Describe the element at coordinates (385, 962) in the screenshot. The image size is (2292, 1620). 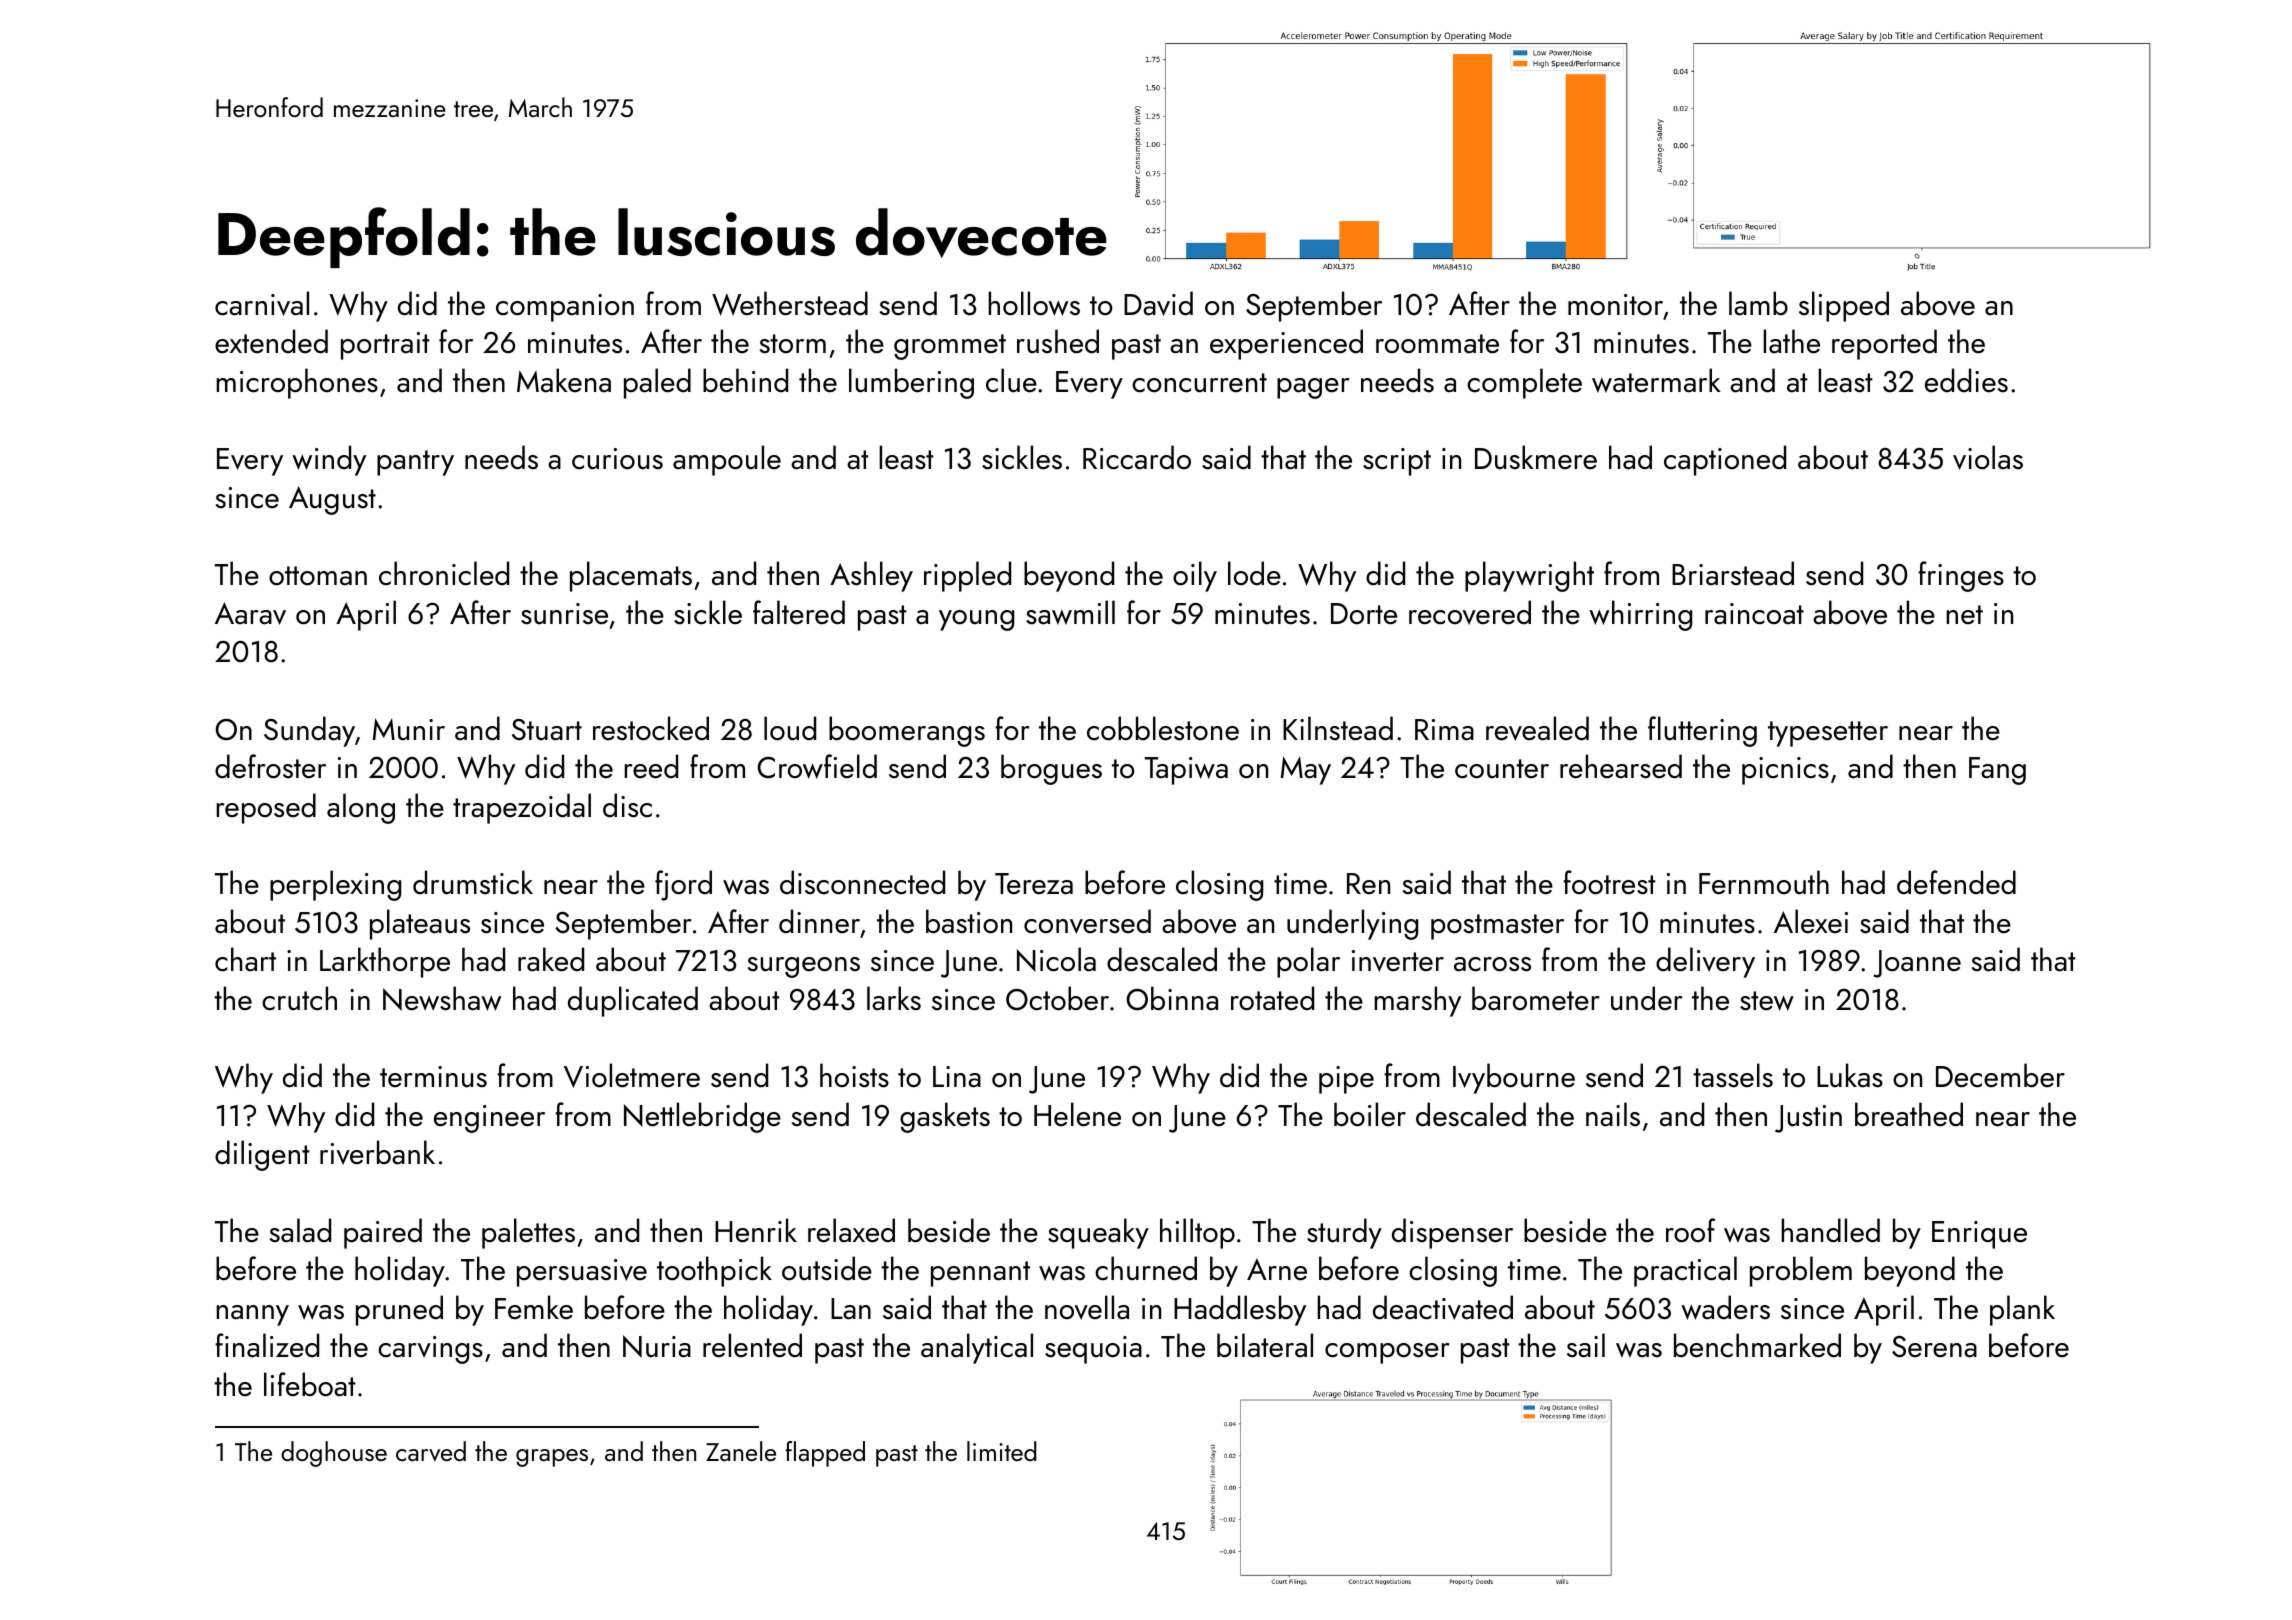
I see `Larkthorpe` at that location.
